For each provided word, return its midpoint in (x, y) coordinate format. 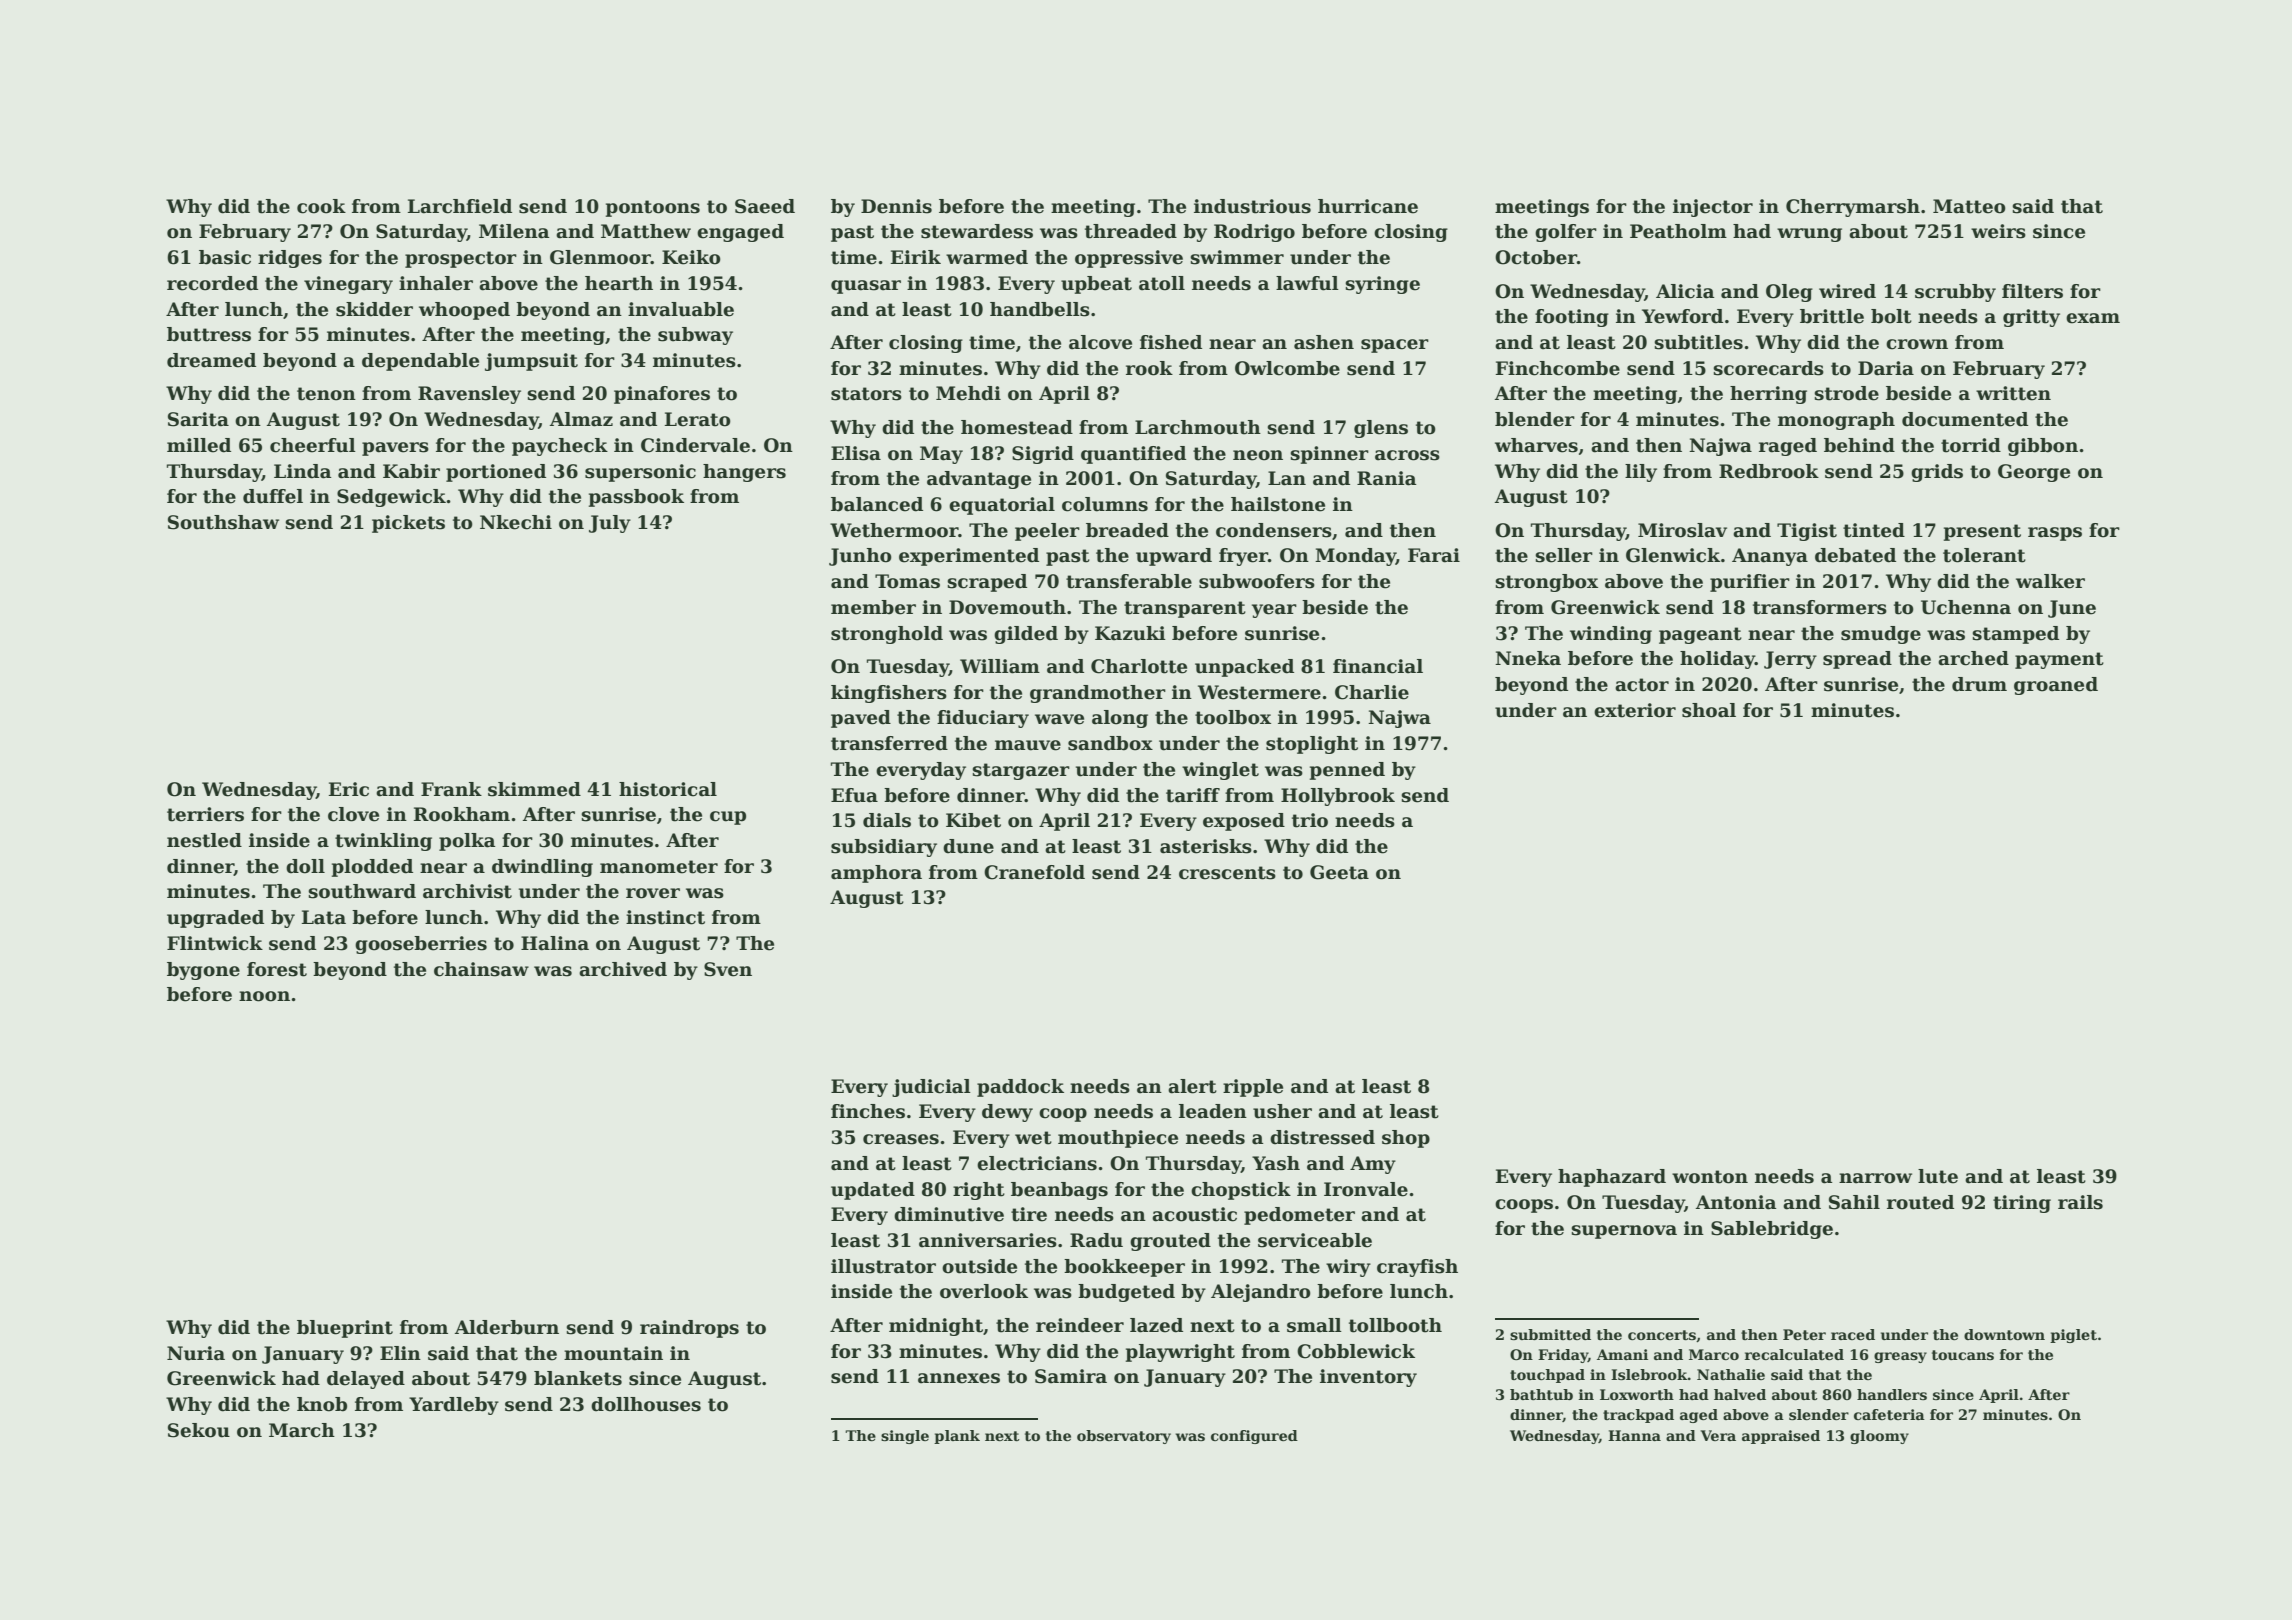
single (905, 1437)
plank (957, 1437)
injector (1713, 208)
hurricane (1368, 206)
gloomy (1879, 1437)
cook (321, 206)
